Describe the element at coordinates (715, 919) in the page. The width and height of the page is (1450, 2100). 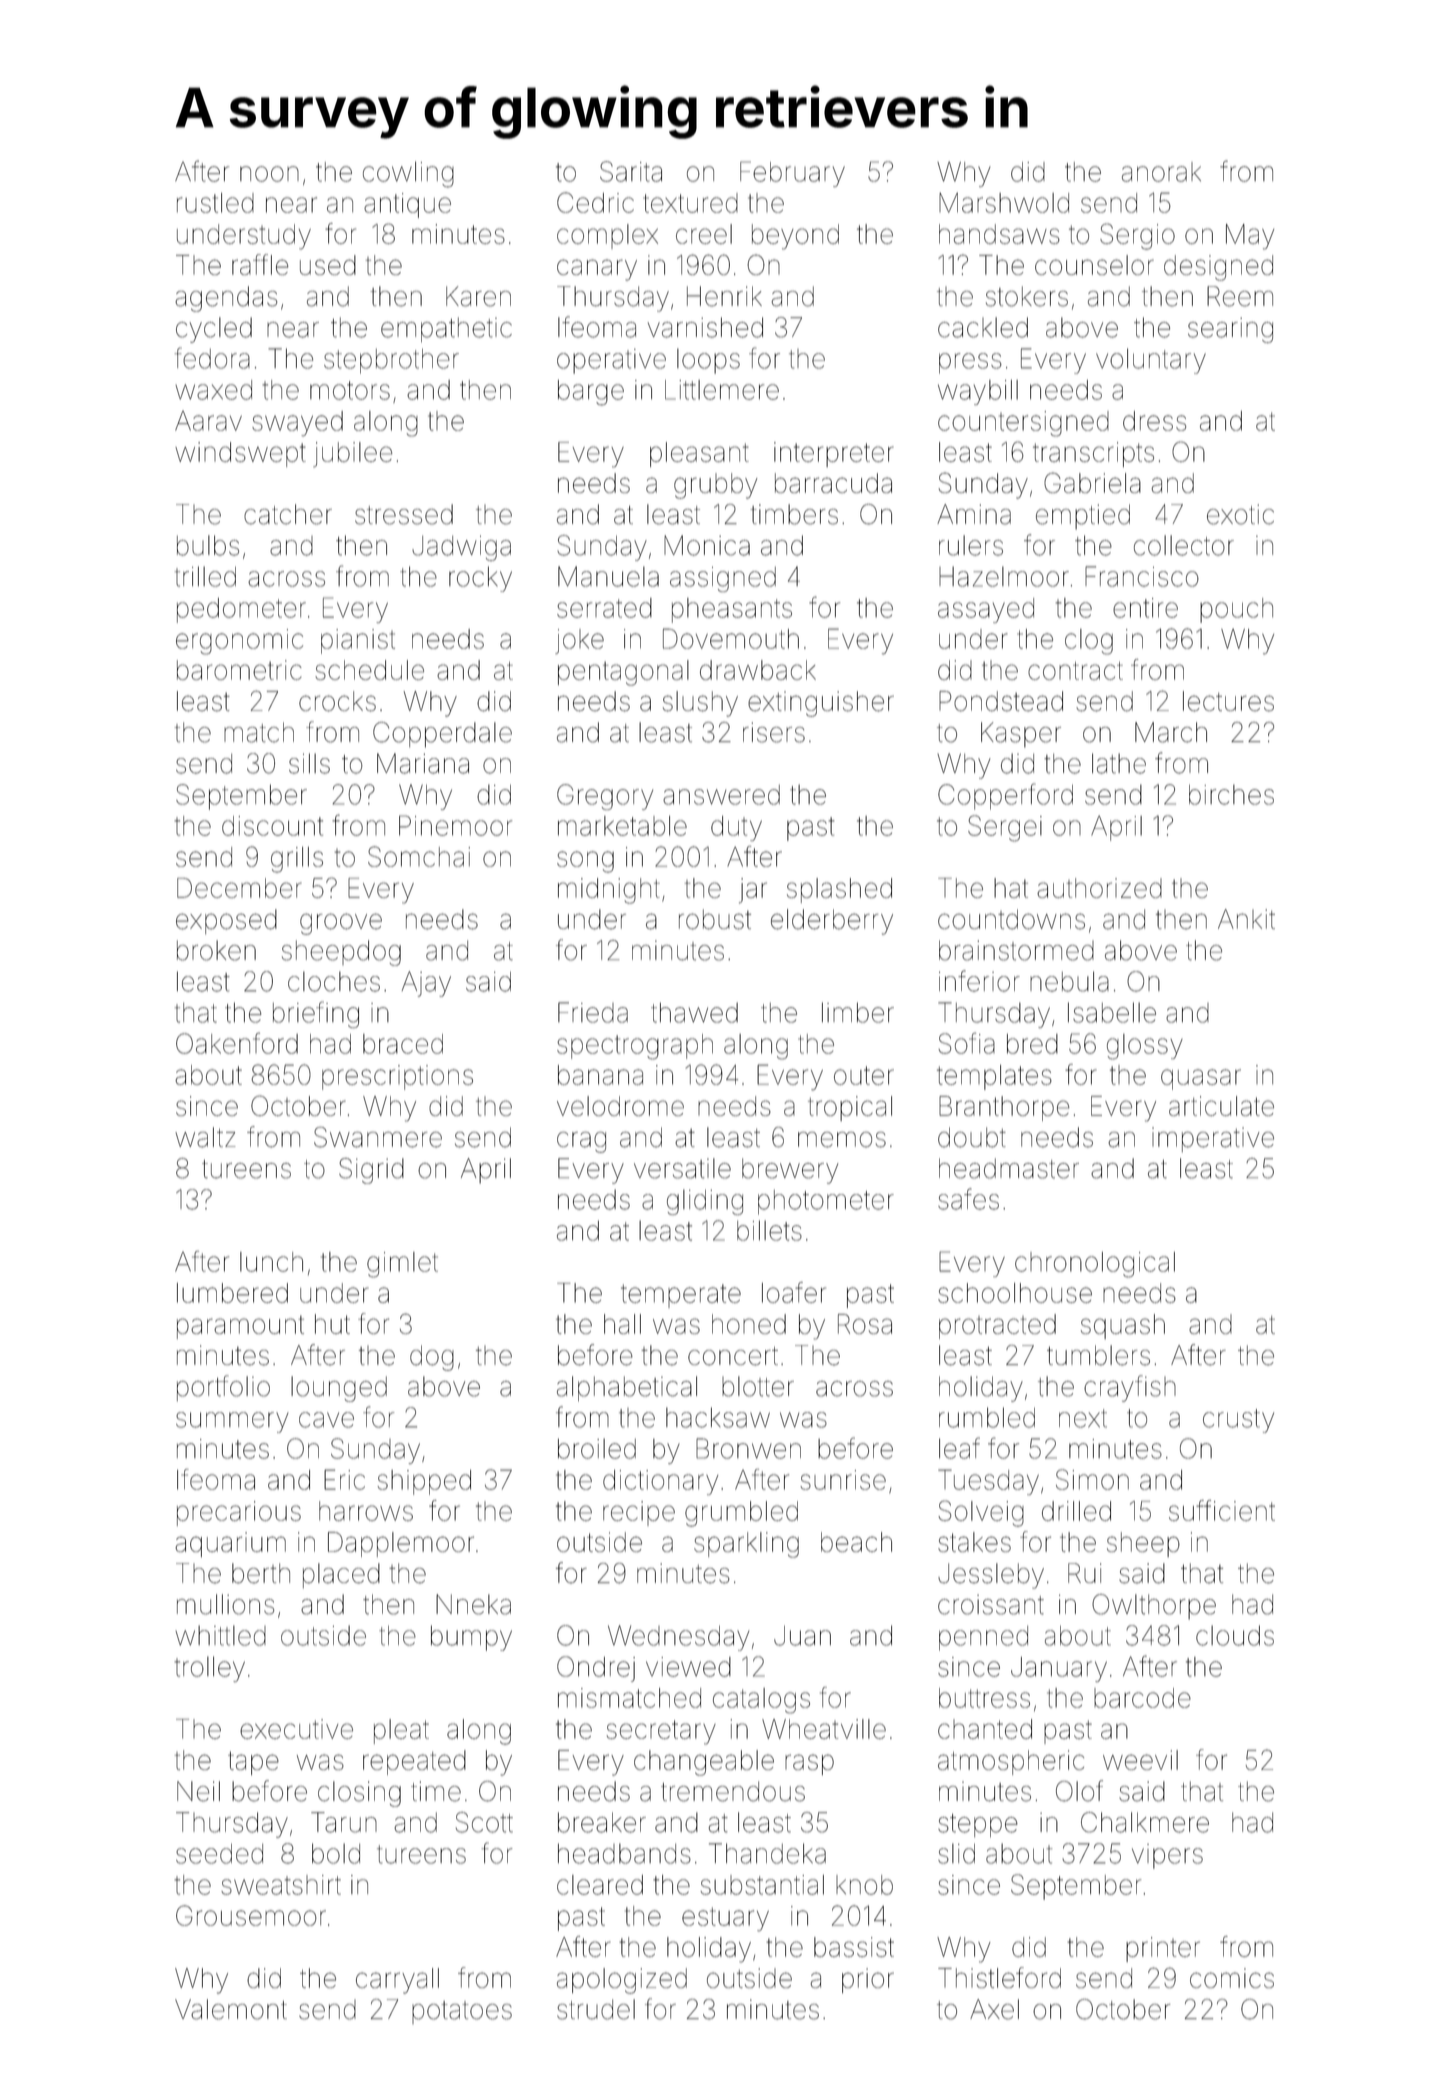
I see `robust` at that location.
